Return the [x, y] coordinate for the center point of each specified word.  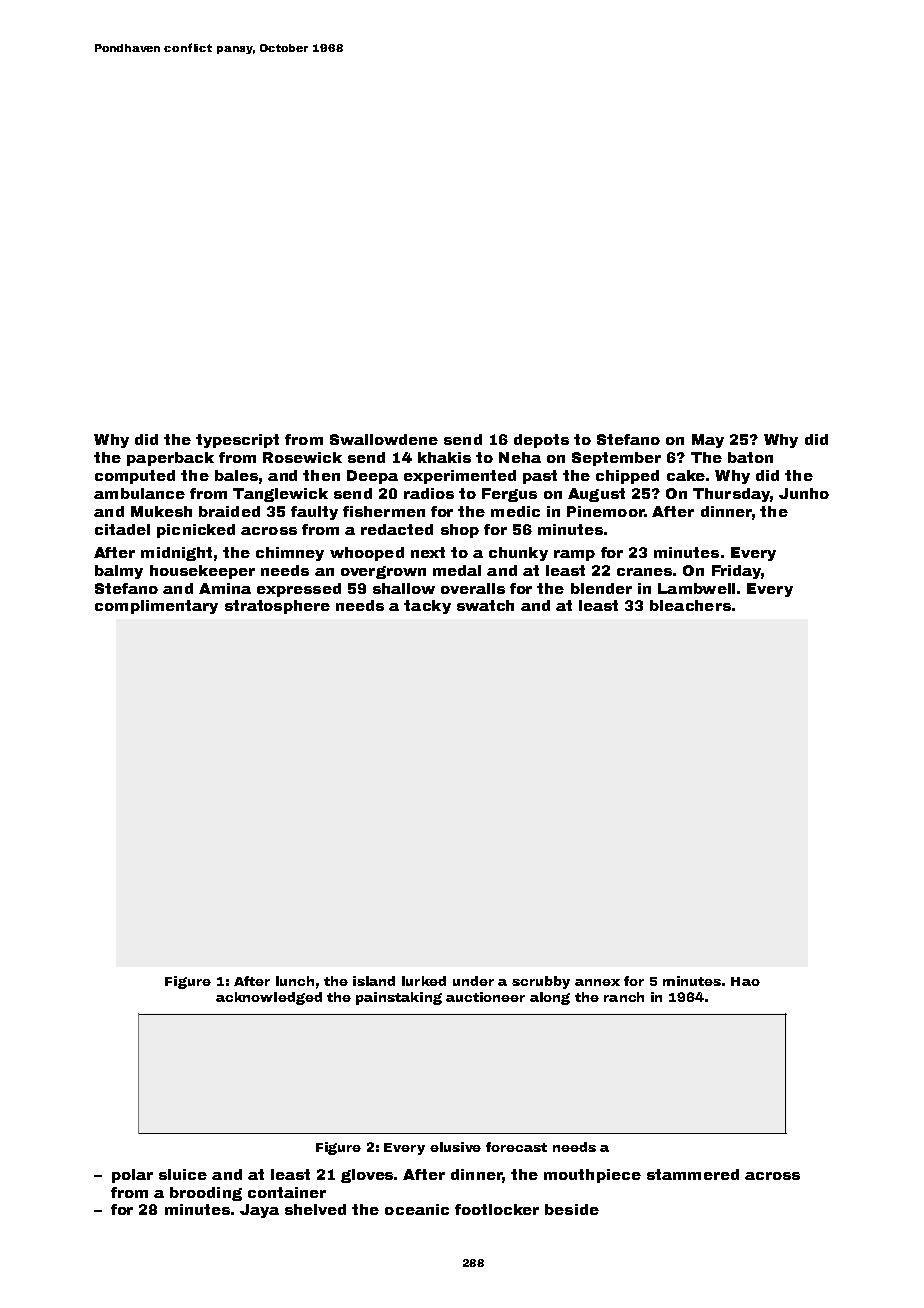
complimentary [156, 607]
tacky [427, 607]
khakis [444, 457]
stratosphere [277, 607]
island [374, 981]
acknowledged [269, 998]
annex [597, 982]
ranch [624, 997]
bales [236, 475]
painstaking [399, 998]
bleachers [690, 605]
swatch [485, 605]
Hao [745, 981]
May [708, 441]
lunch [295, 981]
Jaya [259, 1211]
